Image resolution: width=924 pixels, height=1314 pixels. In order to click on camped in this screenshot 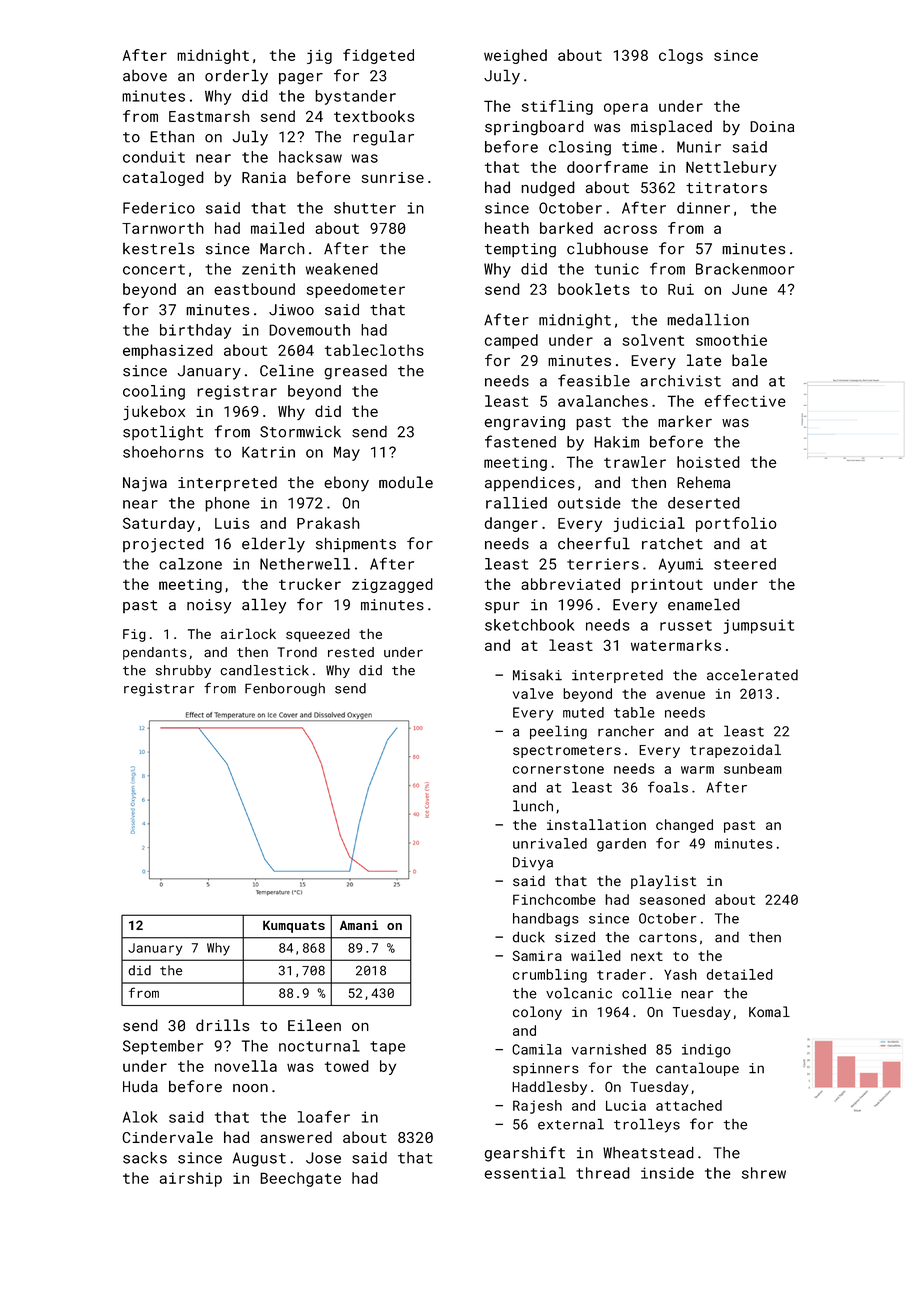, I will do `click(511, 341)`.
